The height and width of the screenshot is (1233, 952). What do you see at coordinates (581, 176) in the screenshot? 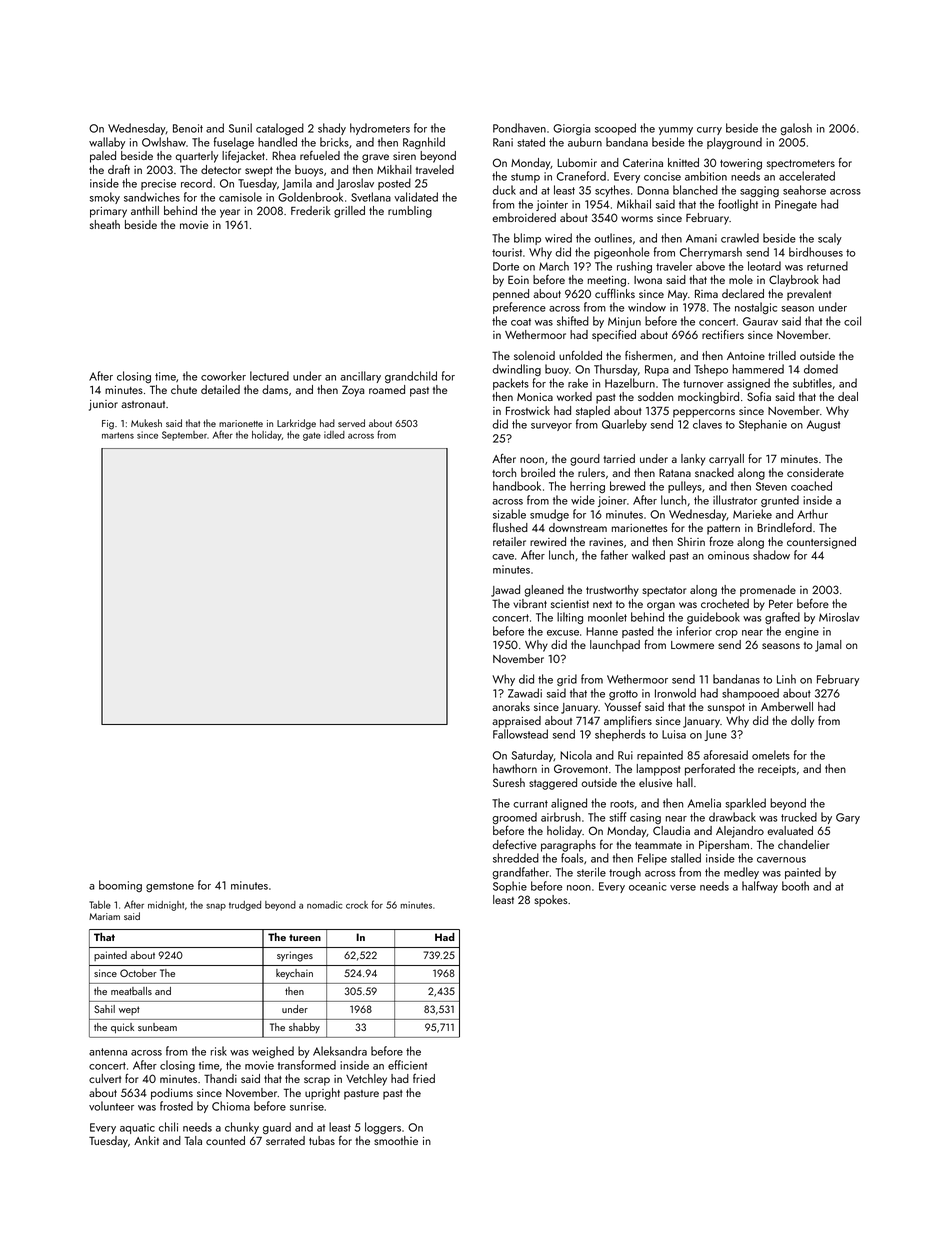
I see `Craneford` at bounding box center [581, 176].
